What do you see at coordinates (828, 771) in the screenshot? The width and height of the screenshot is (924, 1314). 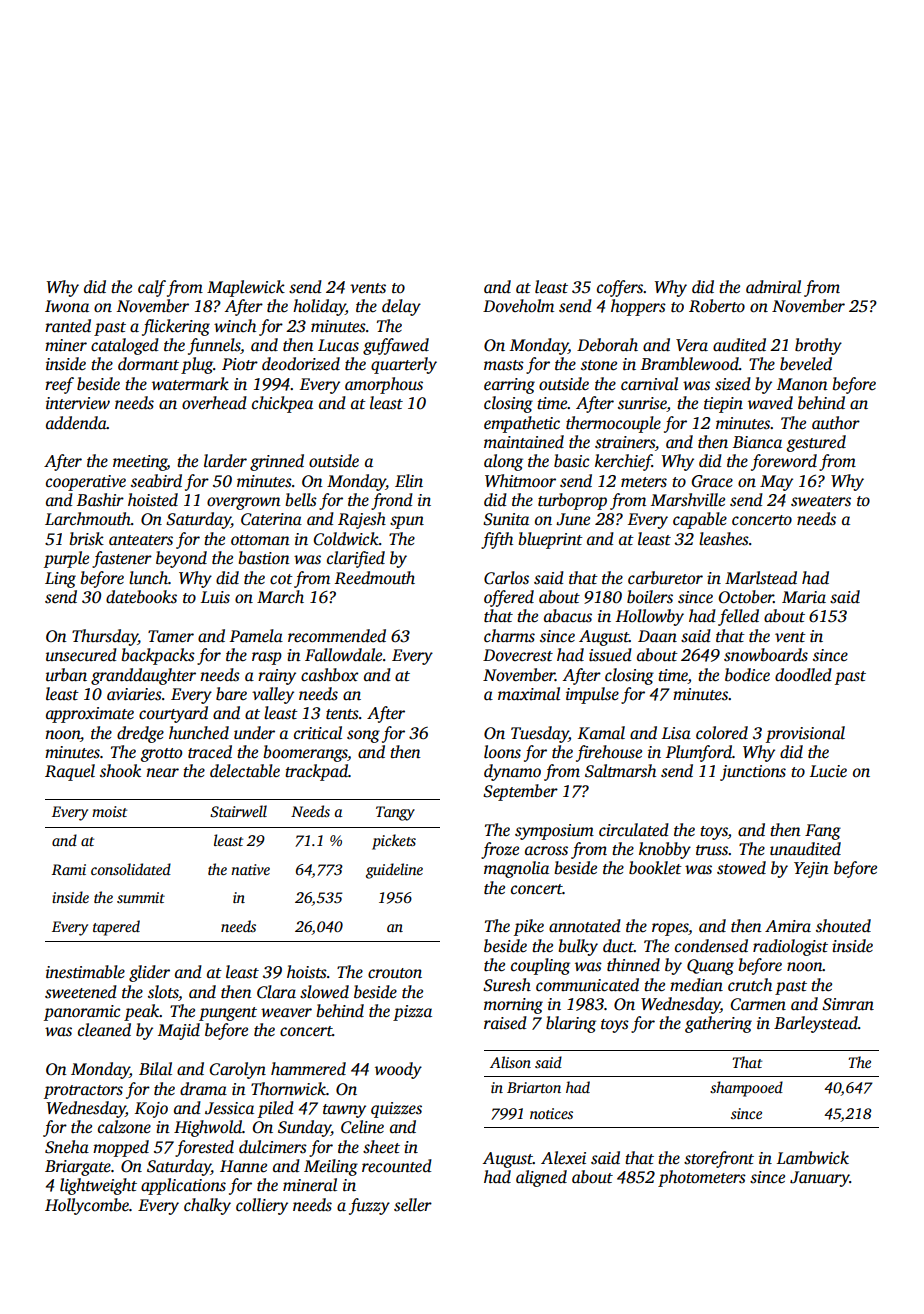 I see `Lucie` at bounding box center [828, 771].
